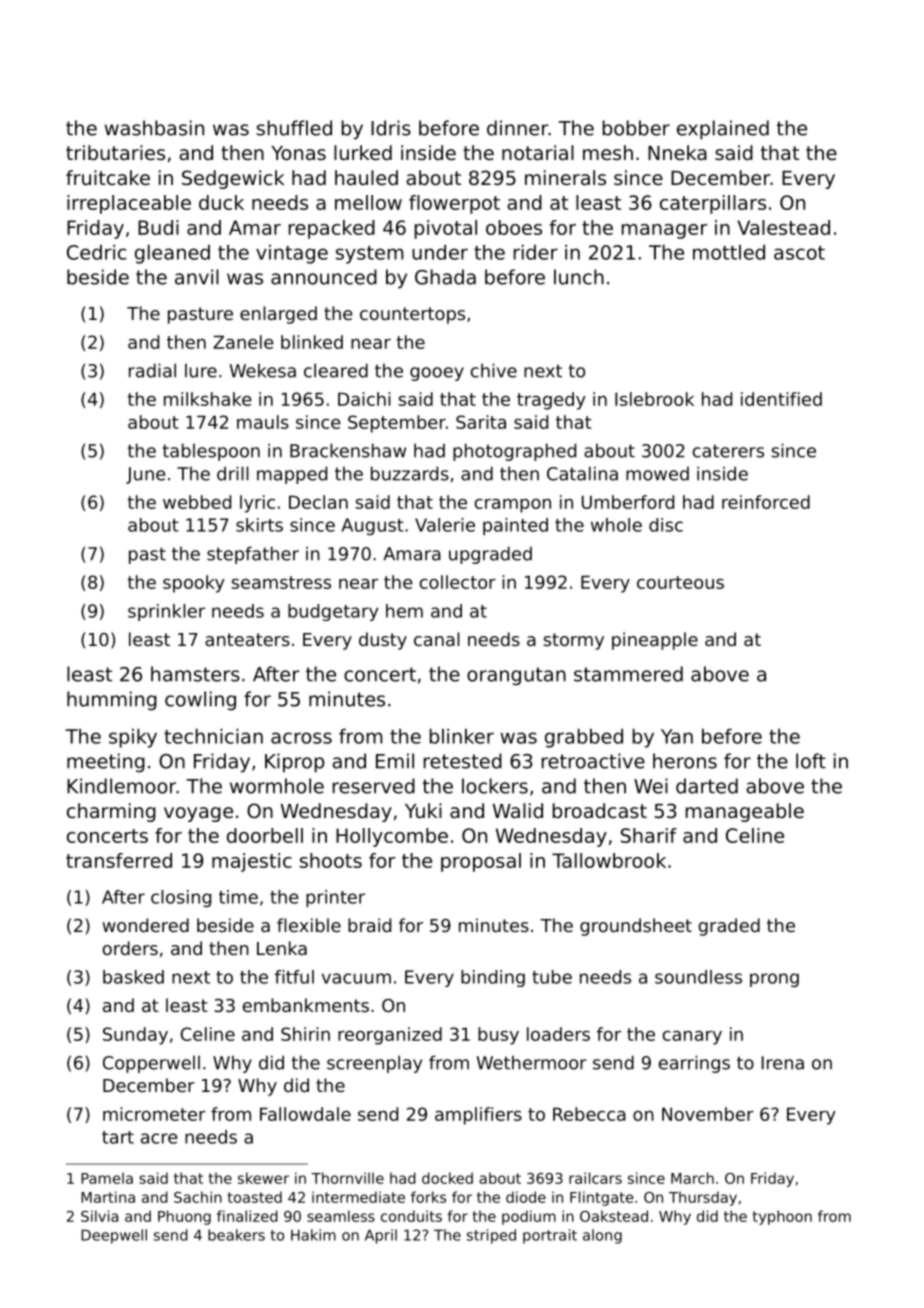  What do you see at coordinates (766, 502) in the screenshot?
I see `reinforced` at bounding box center [766, 502].
